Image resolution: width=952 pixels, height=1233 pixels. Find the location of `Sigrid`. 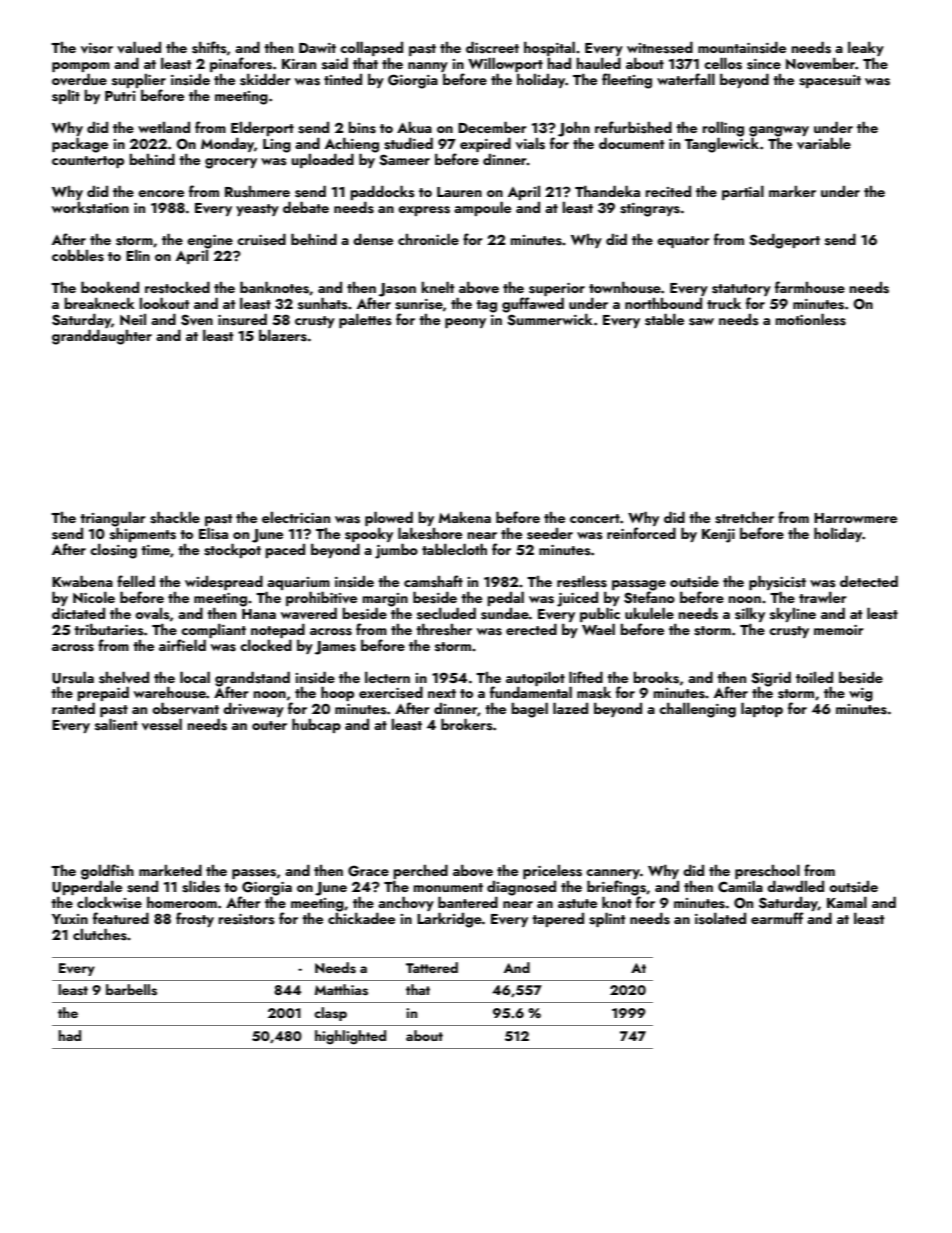

Sigrid is located at coordinates (771, 679).
